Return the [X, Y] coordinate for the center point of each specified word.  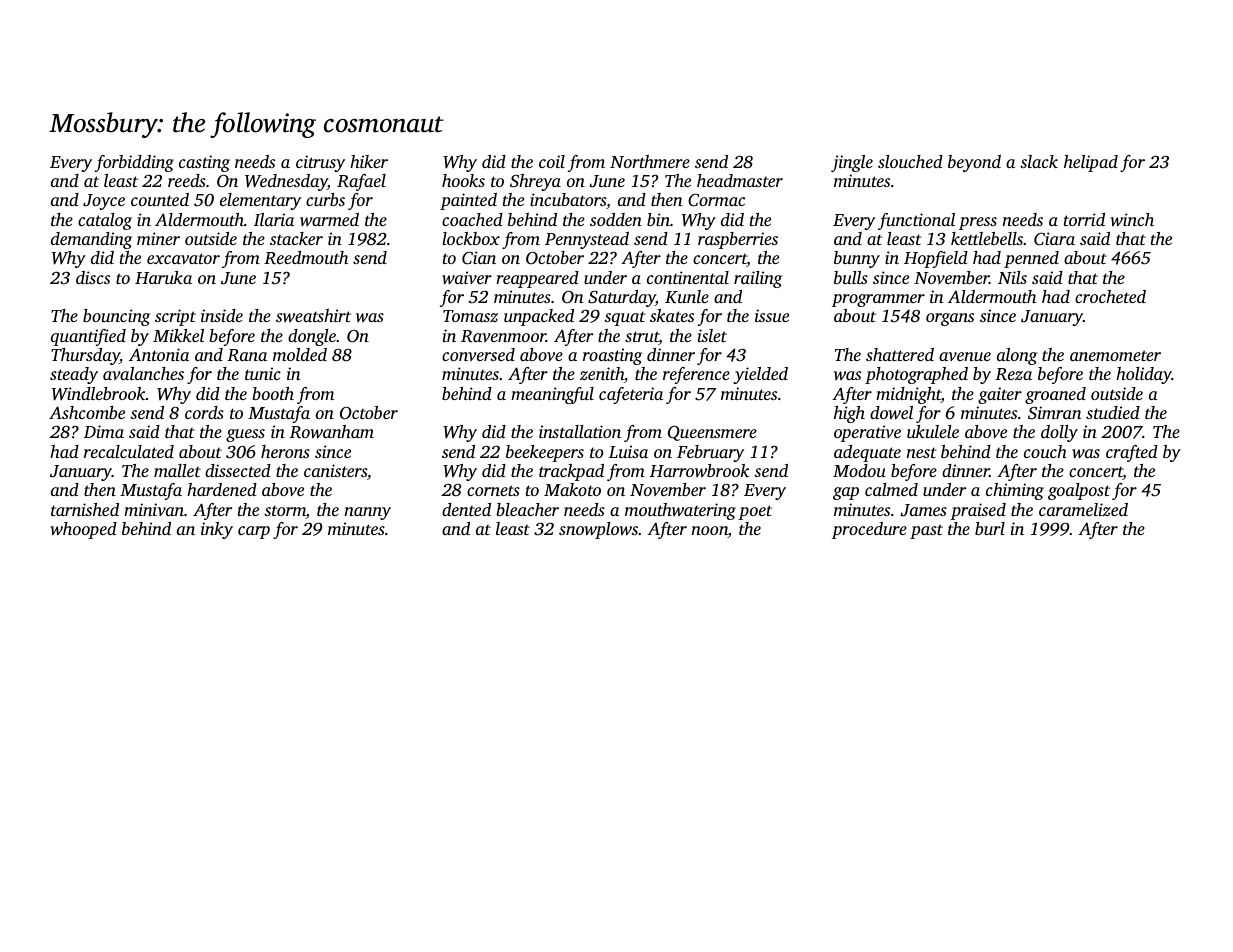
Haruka [163, 277]
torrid [1084, 219]
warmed [329, 219]
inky [217, 530]
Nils [1012, 277]
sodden [616, 219]
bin [658, 219]
